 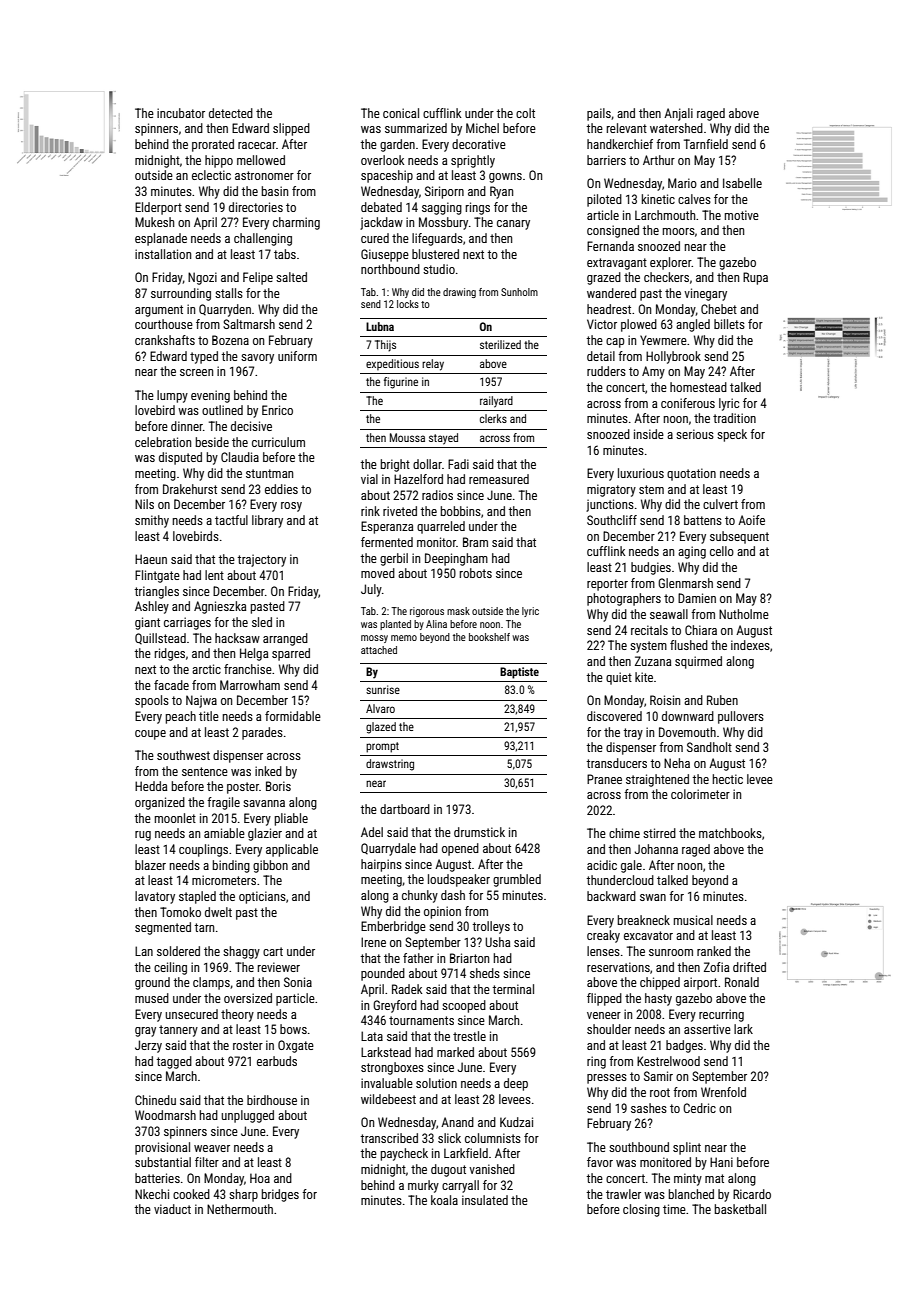 What do you see at coordinates (196, 372) in the image?
I see `screen` at bounding box center [196, 372].
